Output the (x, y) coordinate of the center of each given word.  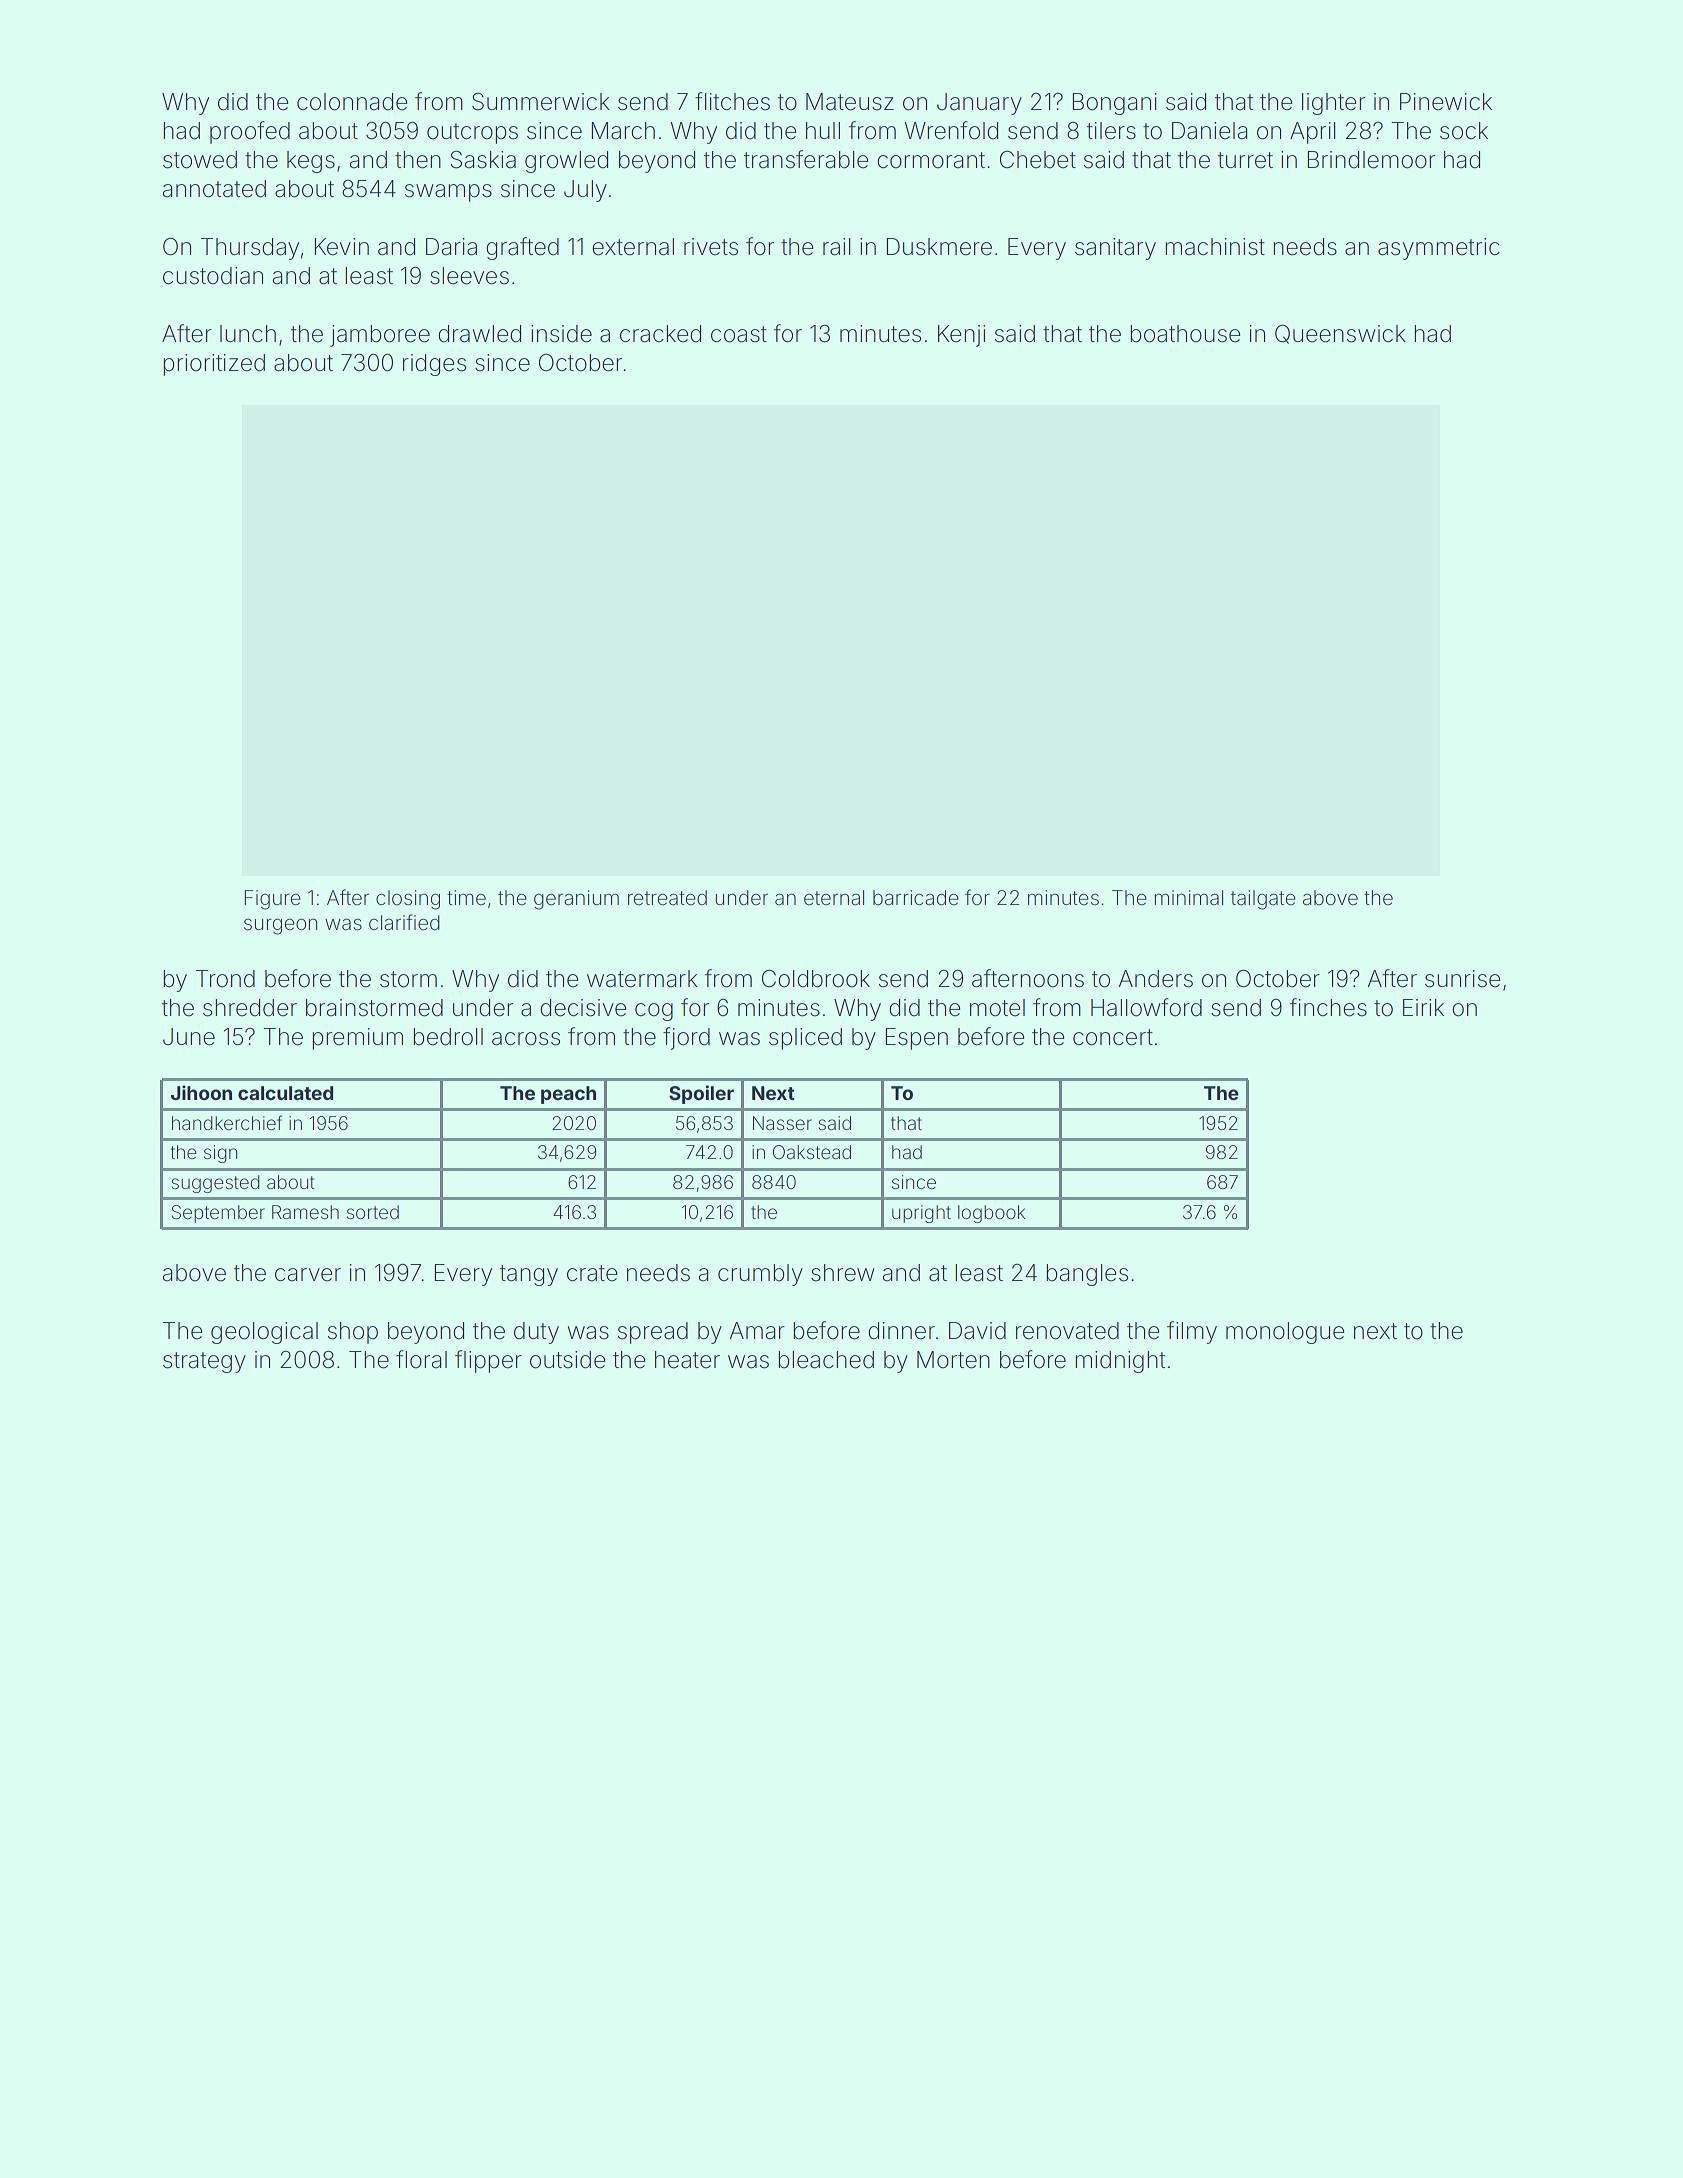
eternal (834, 897)
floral (421, 1359)
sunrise (1462, 979)
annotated (214, 189)
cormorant (931, 160)
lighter (1333, 104)
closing (408, 900)
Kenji (961, 336)
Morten (953, 1360)
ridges (434, 365)
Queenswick (1340, 334)
